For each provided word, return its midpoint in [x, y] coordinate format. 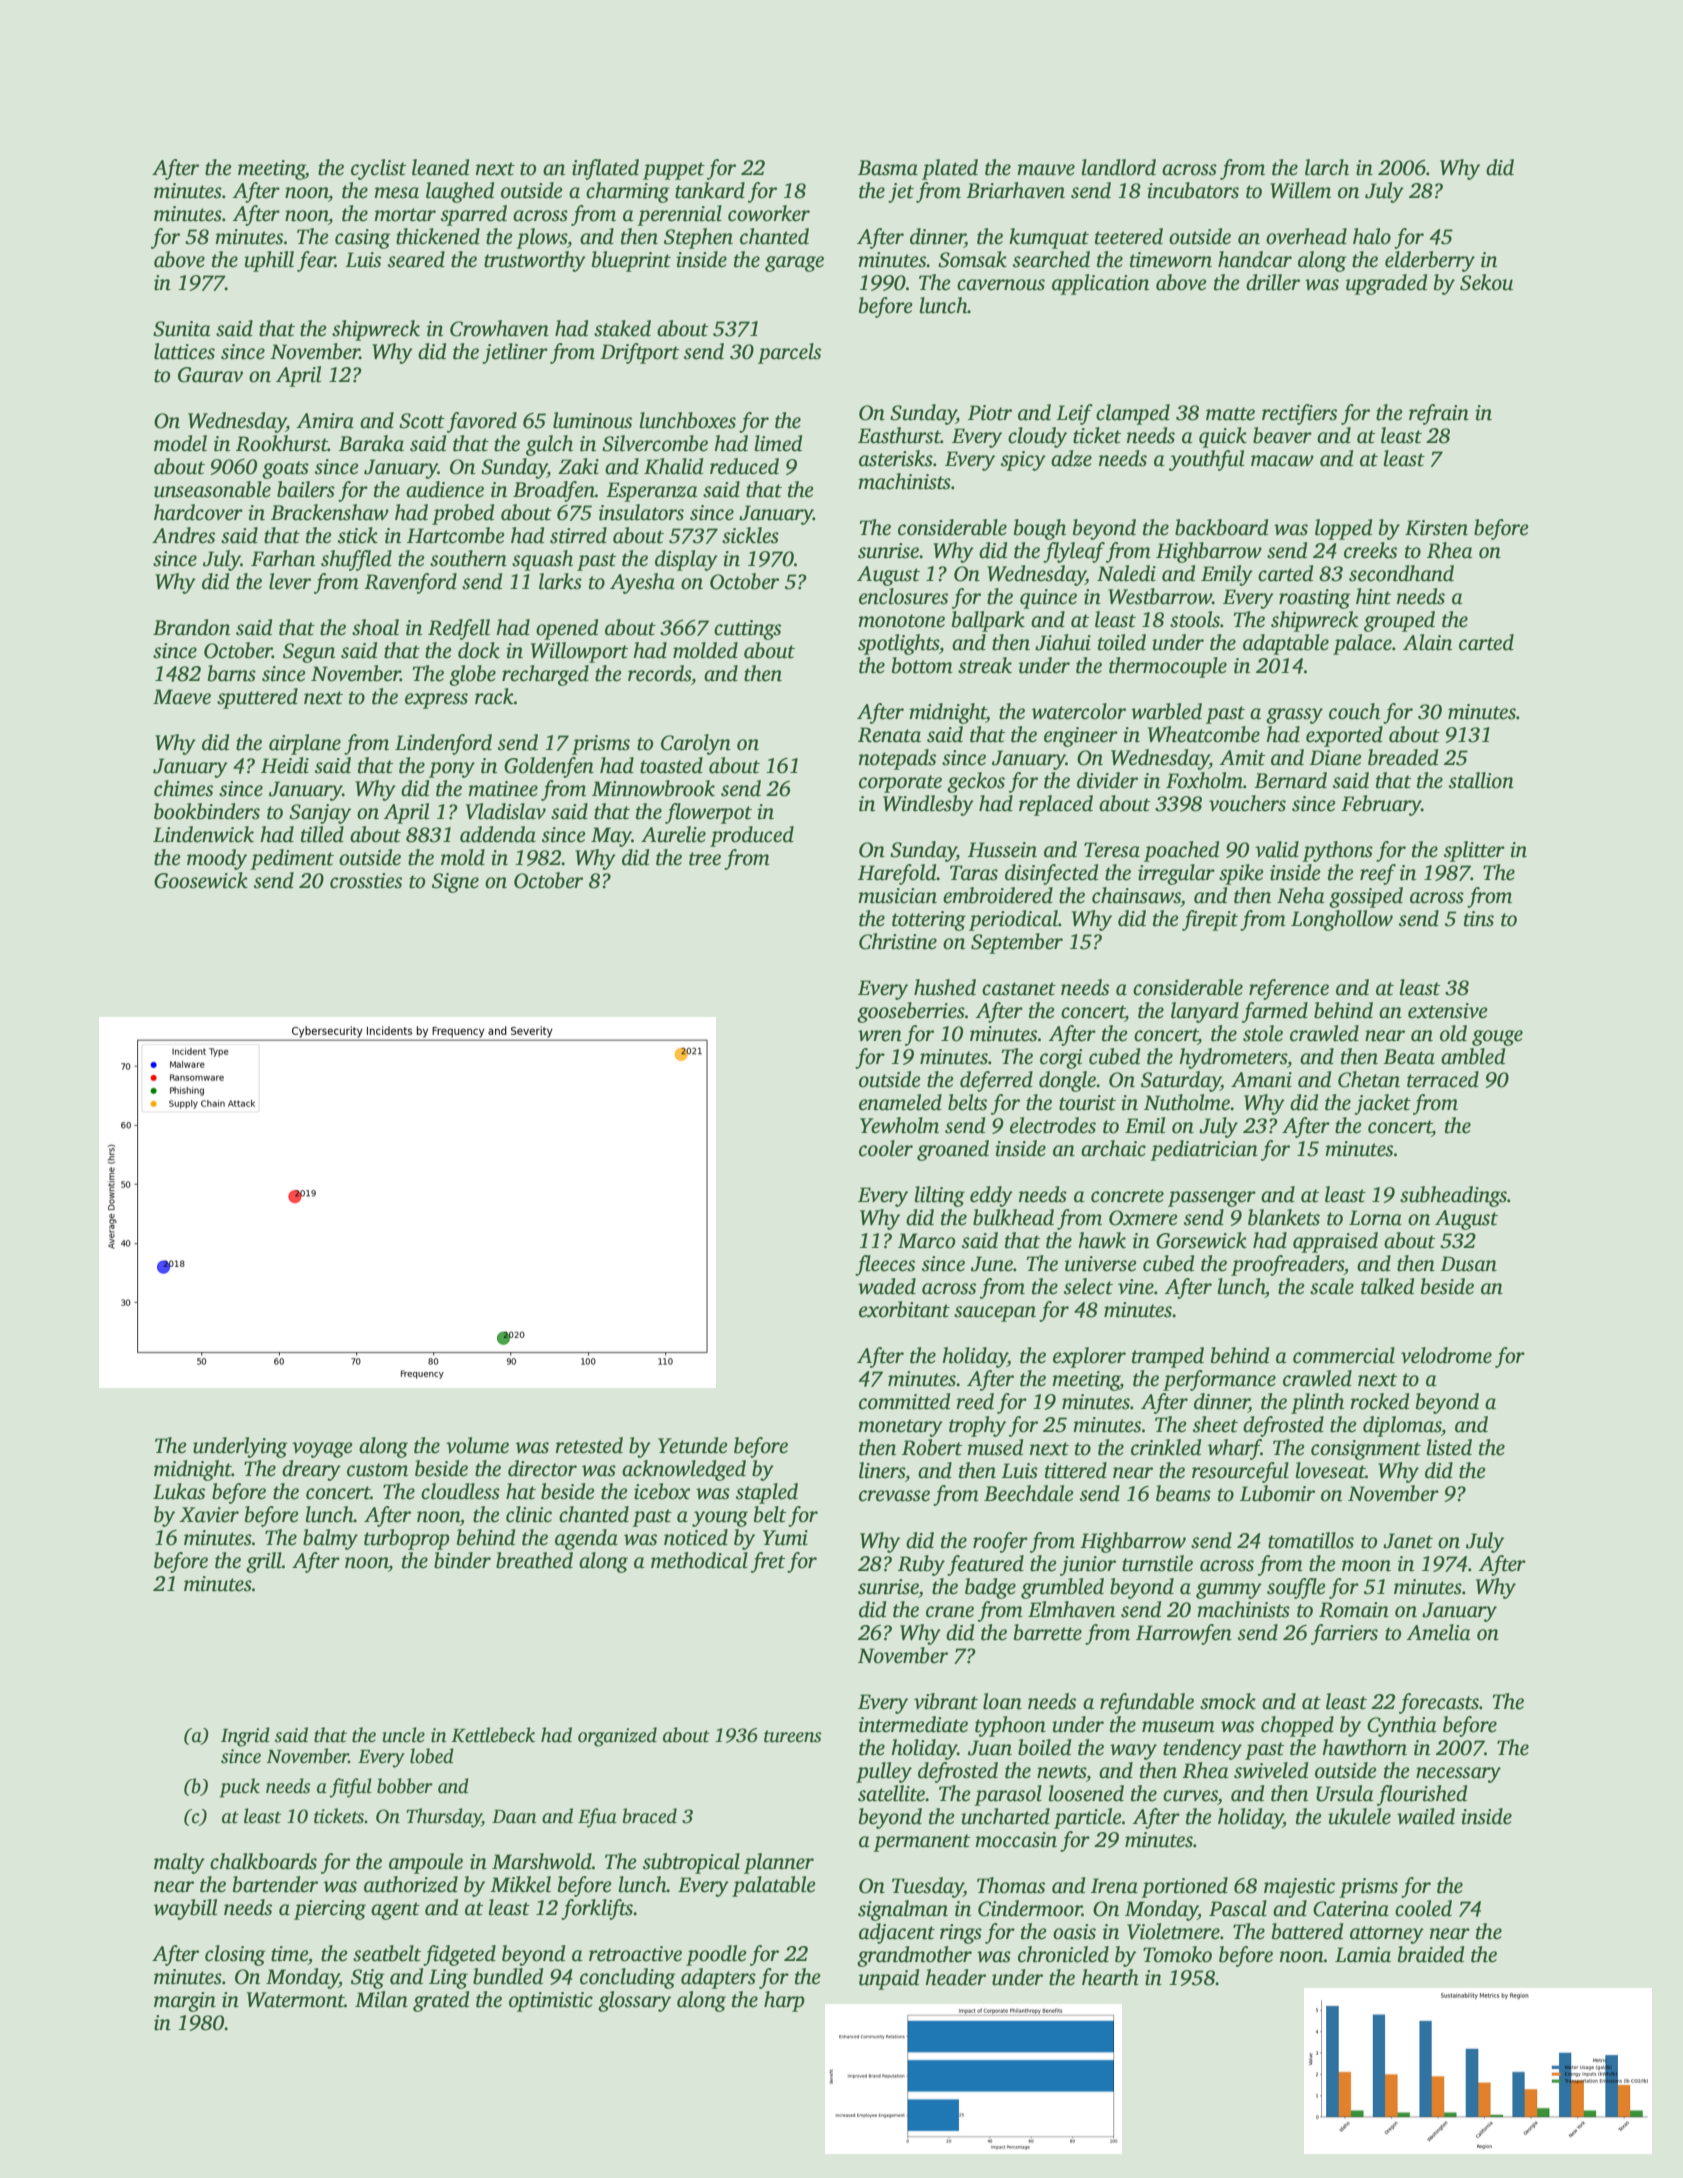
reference [1289, 989]
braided [1431, 1954]
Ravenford [410, 583]
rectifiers [1299, 414]
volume [477, 1445]
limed [778, 443]
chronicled [1063, 1954]
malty [179, 1863]
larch [1327, 167]
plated [950, 169]
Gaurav [210, 375]
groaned [953, 1150]
